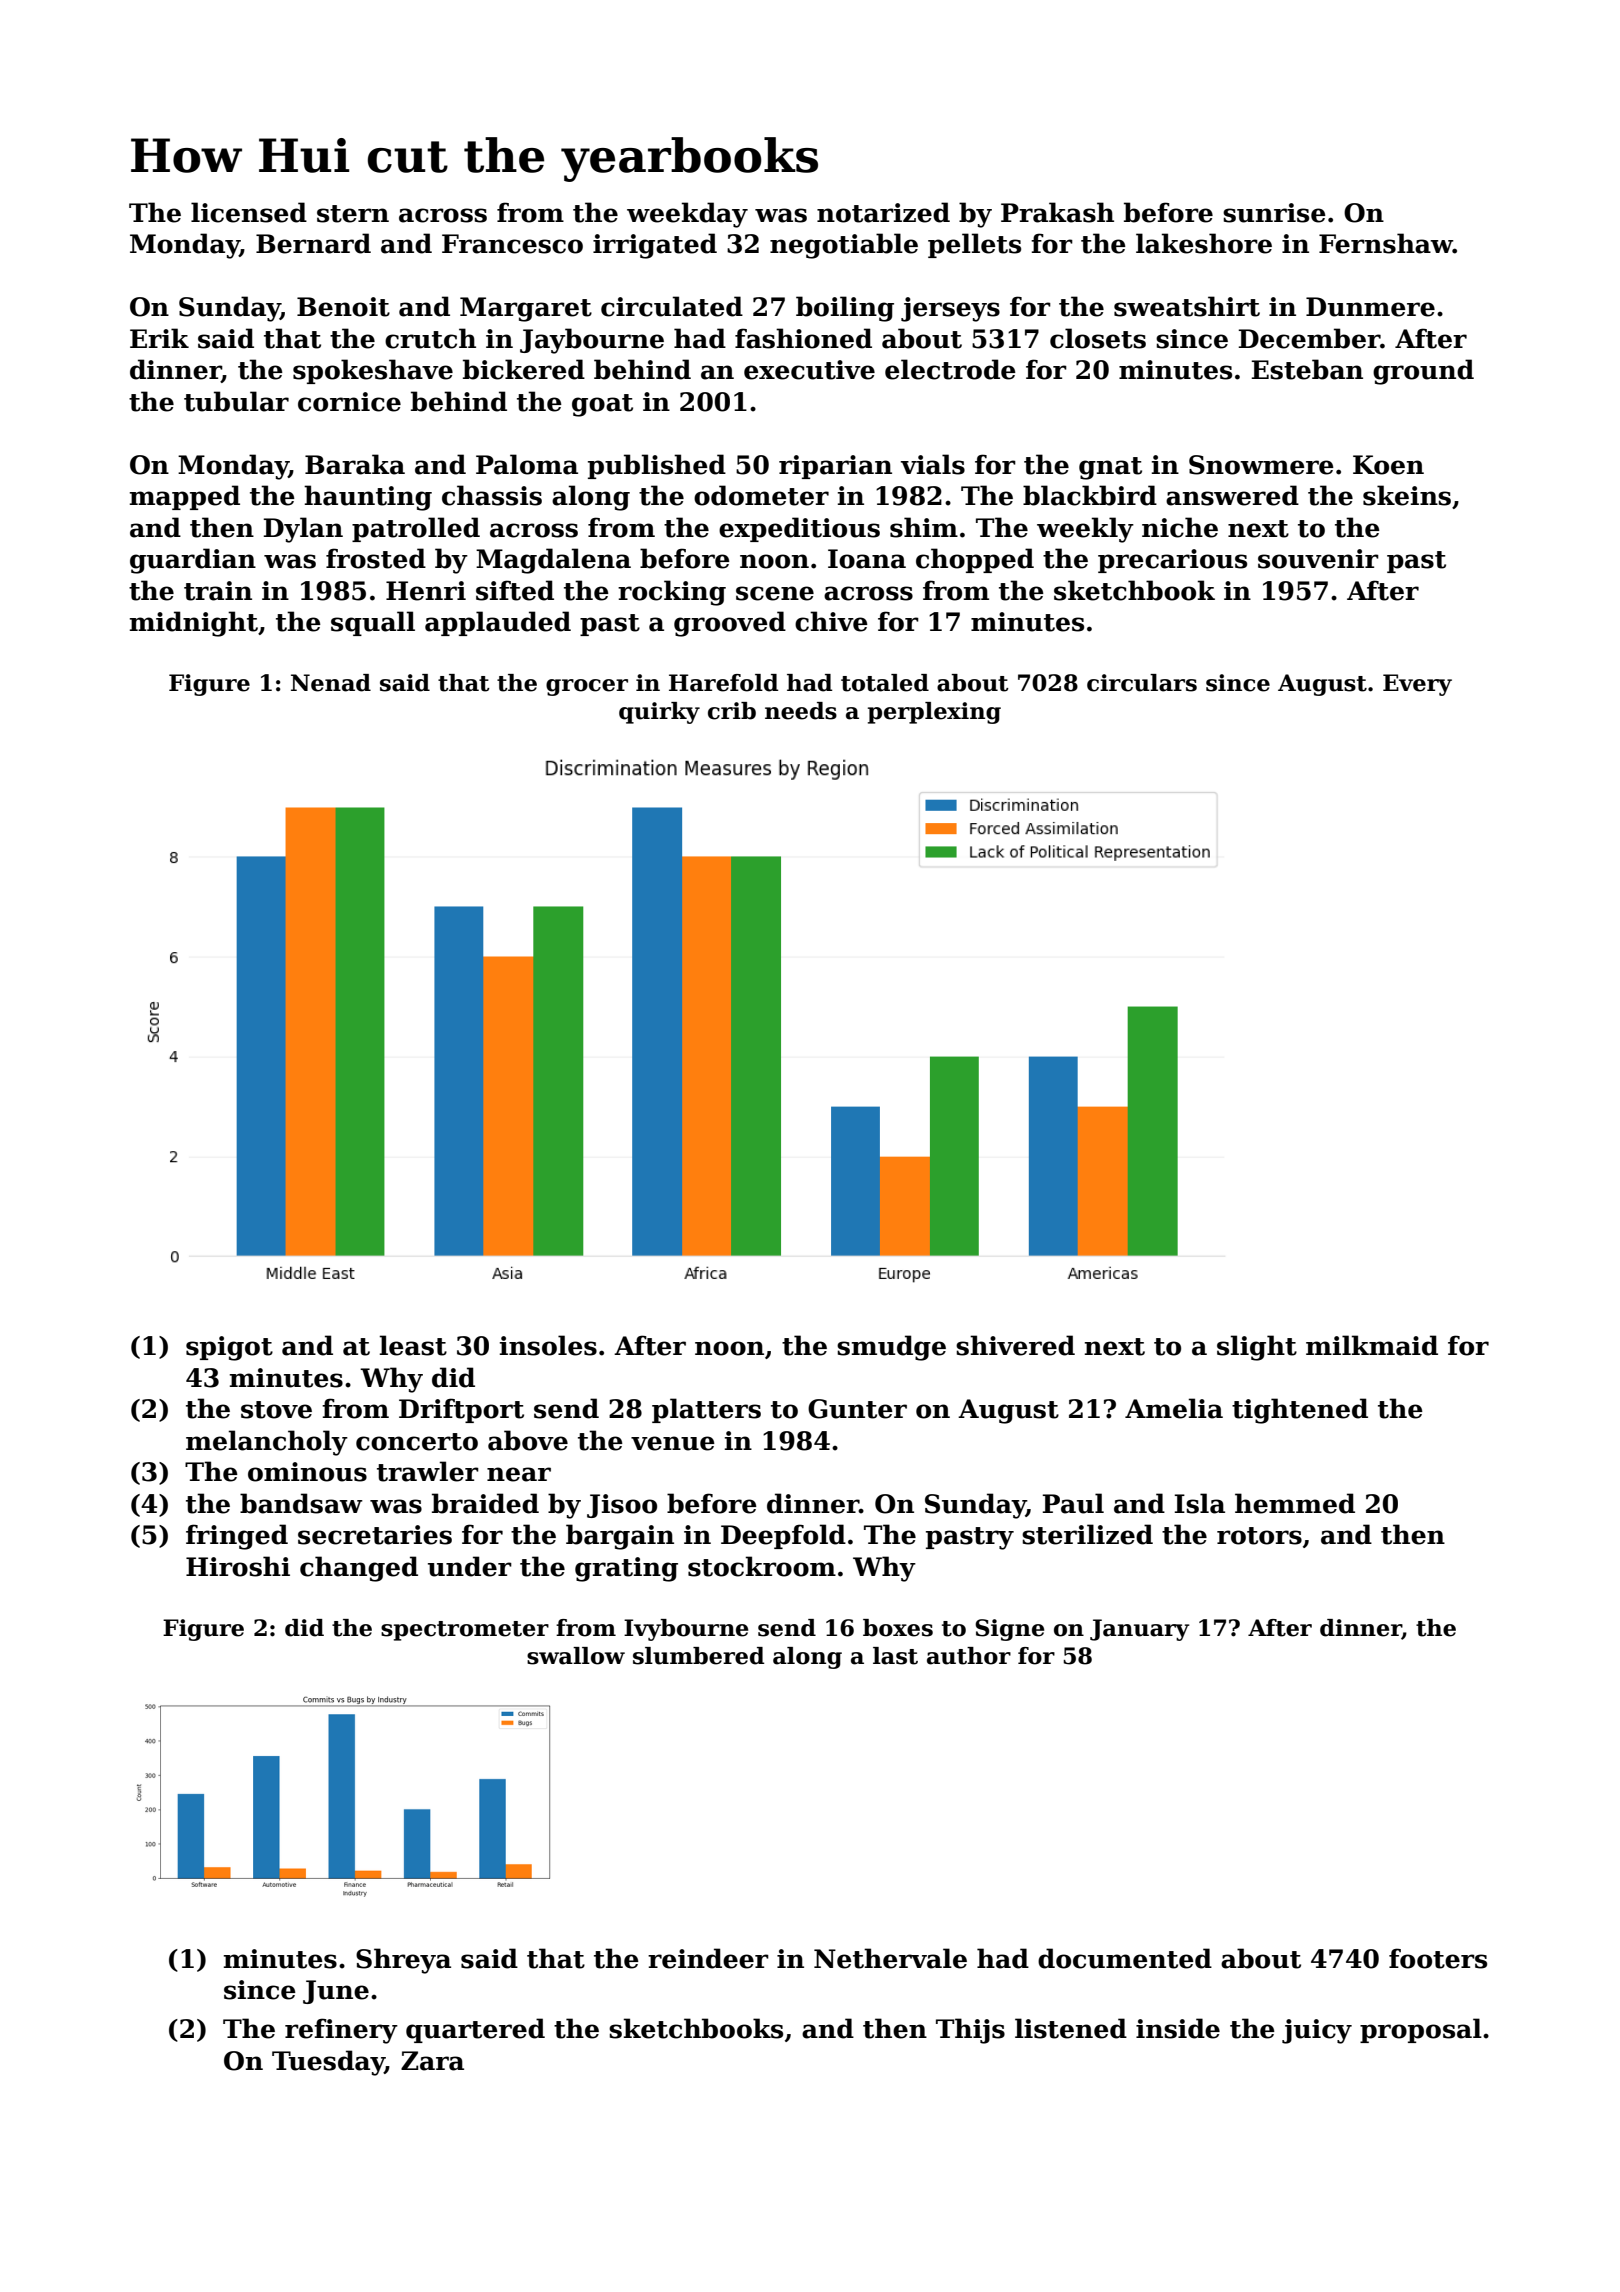  What do you see at coordinates (1142, 683) in the document?
I see `circulars` at bounding box center [1142, 683].
